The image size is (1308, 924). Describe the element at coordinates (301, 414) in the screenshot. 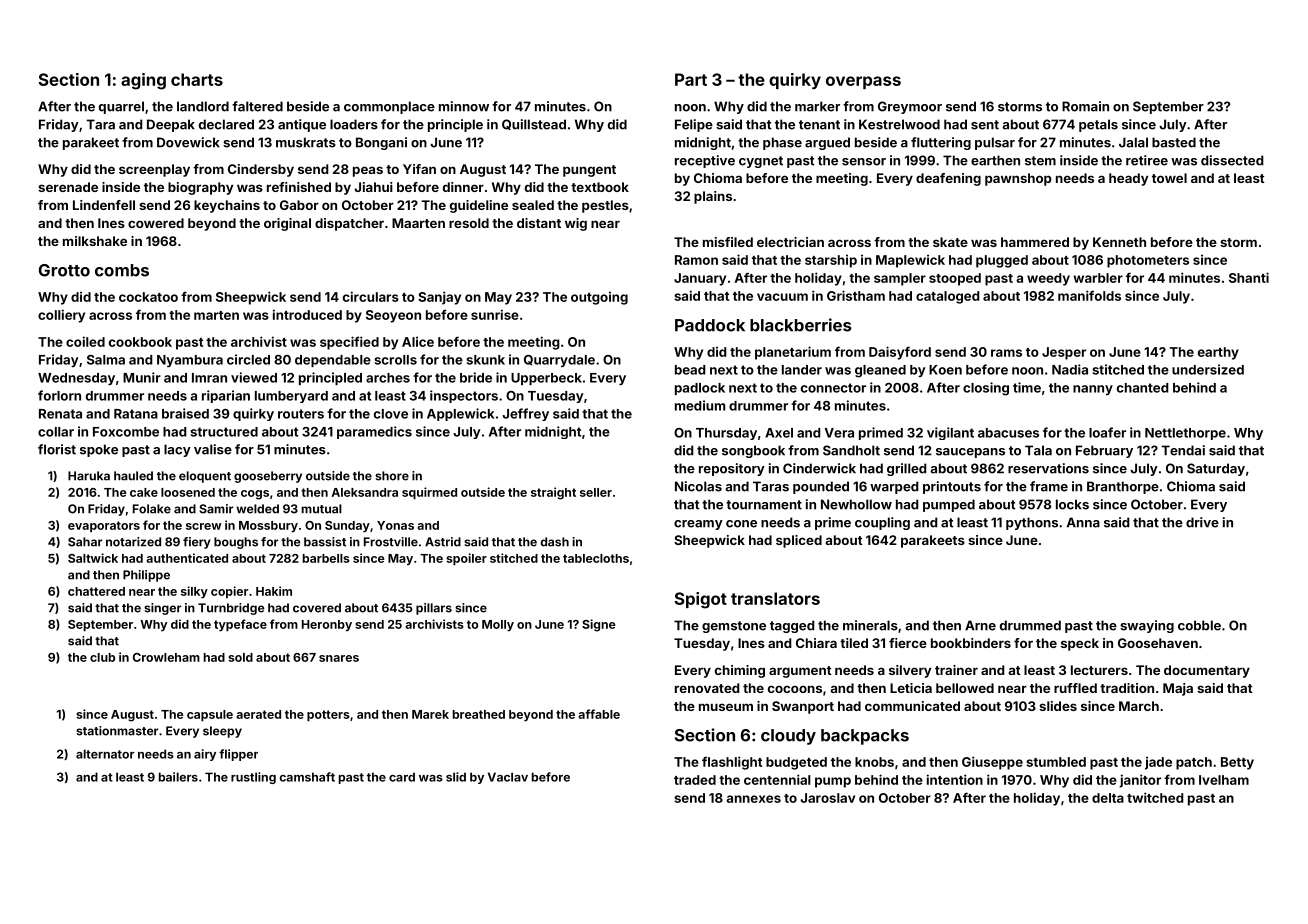

I see `routers` at that location.
